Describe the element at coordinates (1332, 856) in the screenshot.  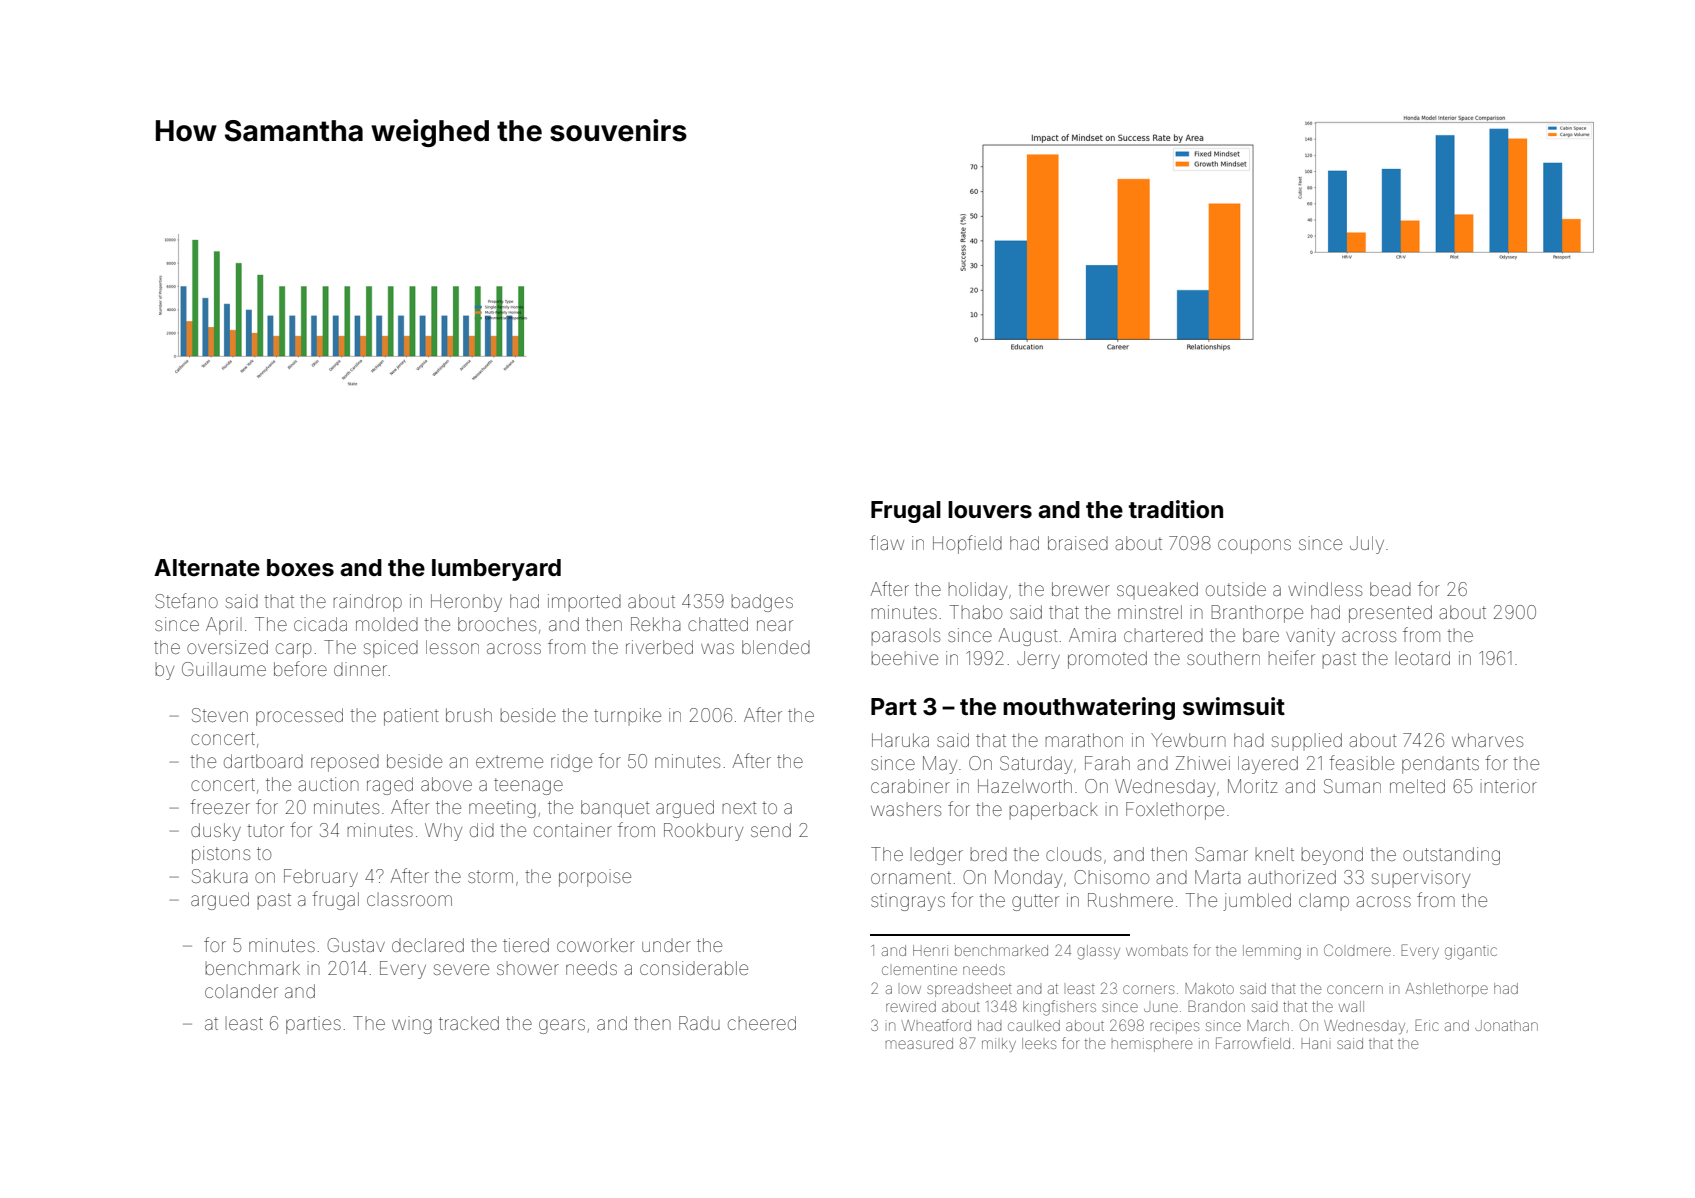
I see `beyond` at that location.
